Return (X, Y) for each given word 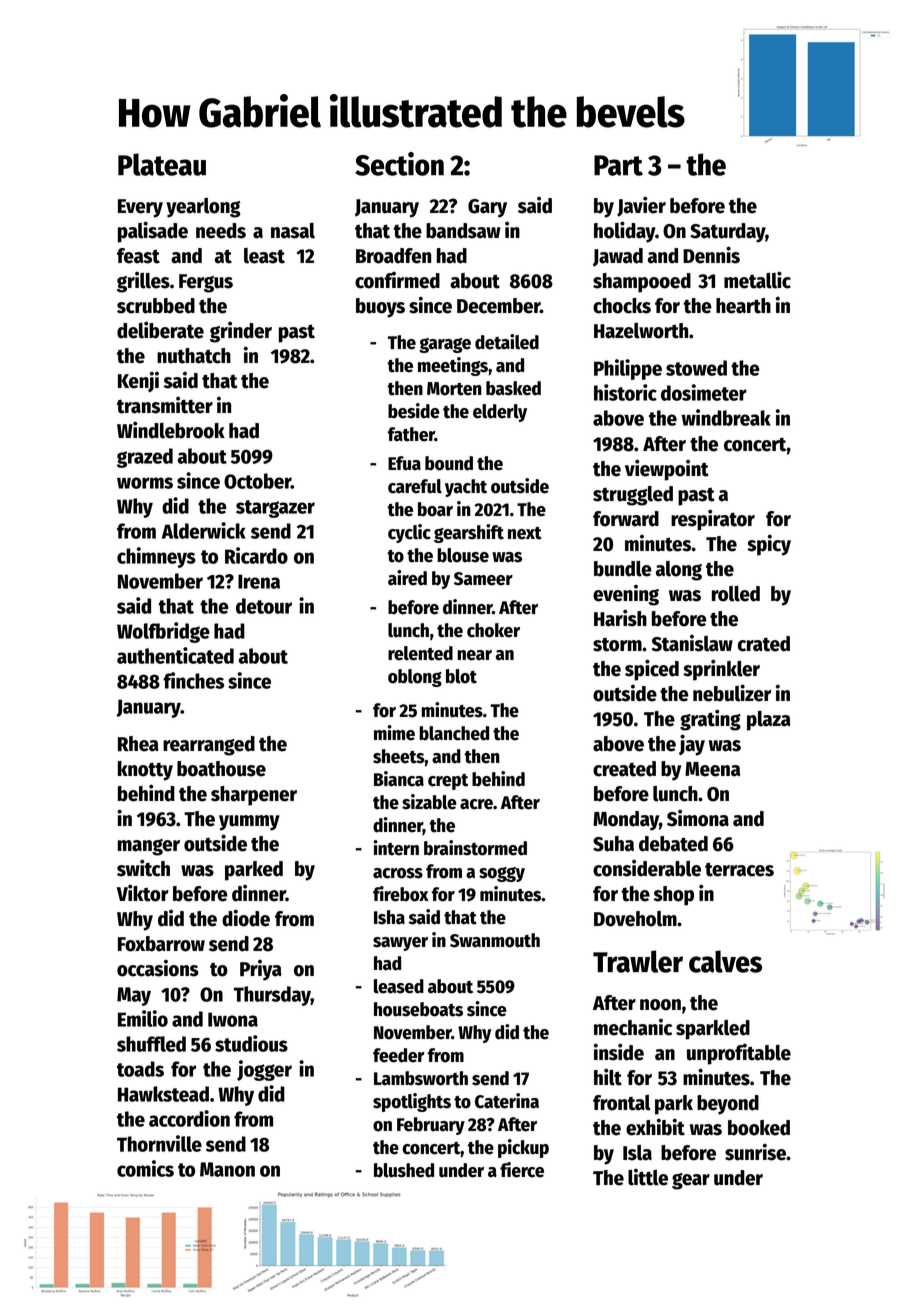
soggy (502, 874)
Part (618, 165)
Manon (227, 1169)
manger (149, 847)
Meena (712, 769)
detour (264, 606)
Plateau (162, 164)
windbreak (726, 417)
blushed (404, 1170)
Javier (641, 206)
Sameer (483, 579)
